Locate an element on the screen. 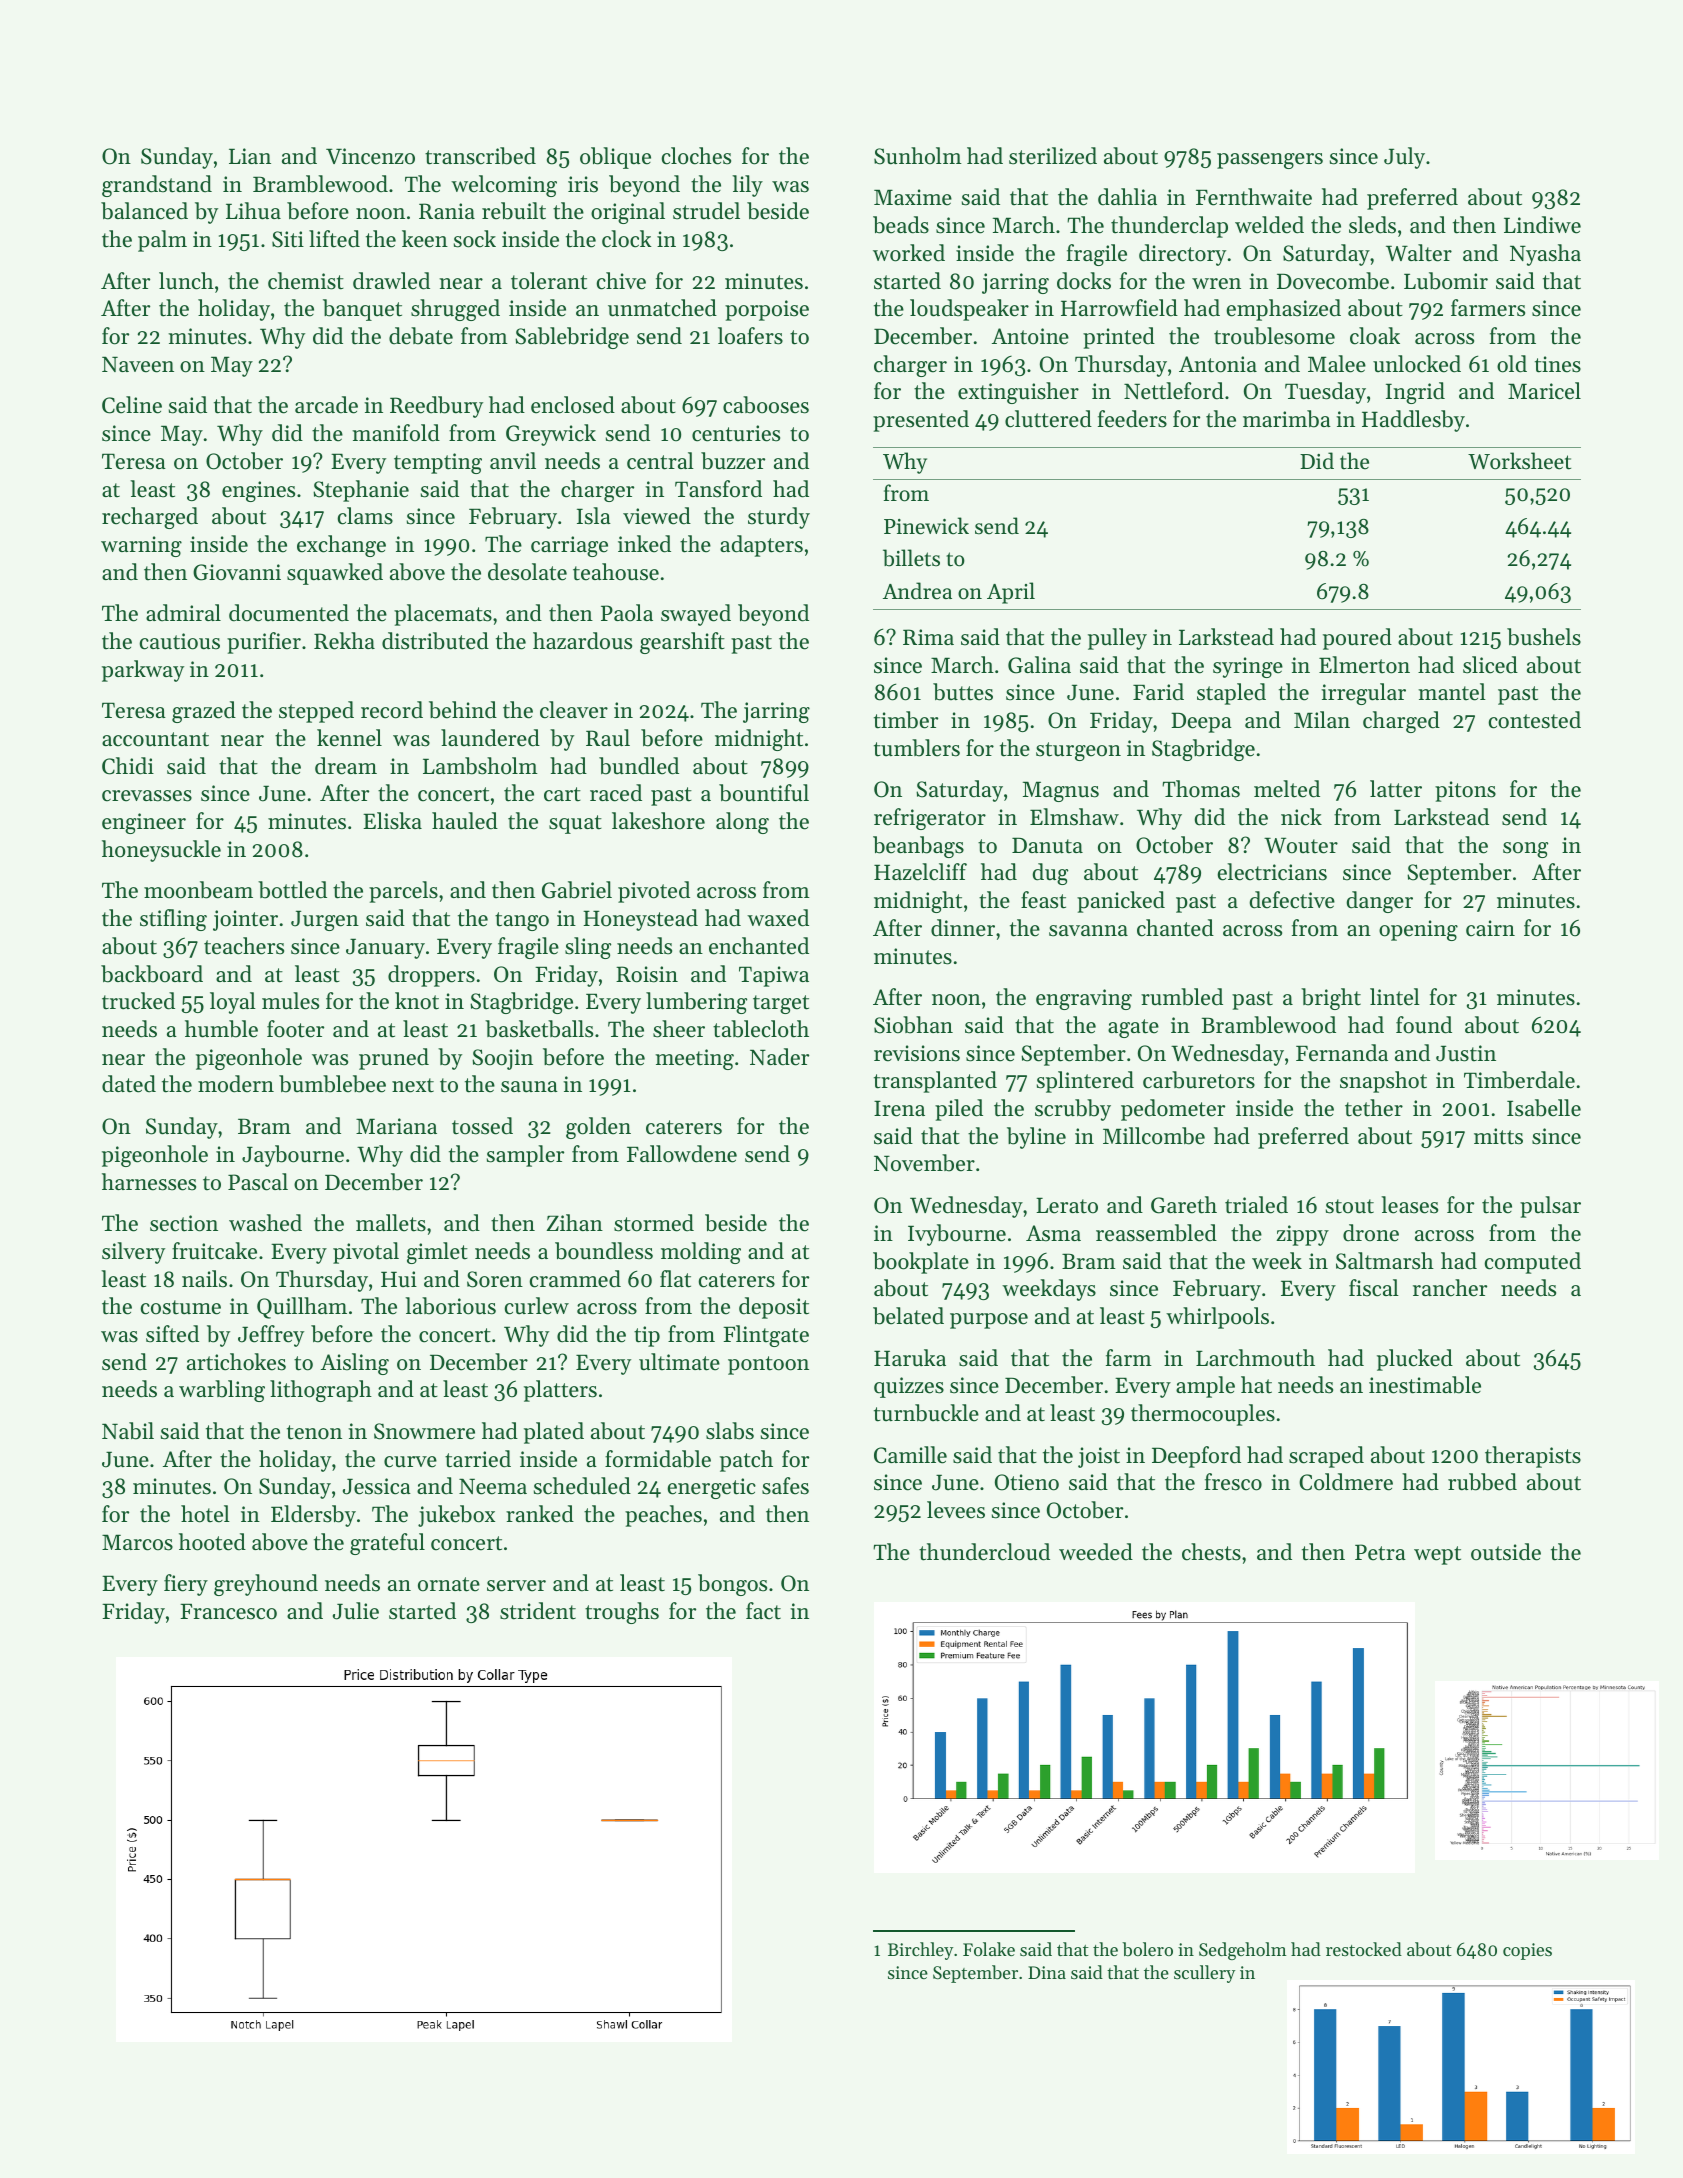  fresco is located at coordinates (1233, 1482).
